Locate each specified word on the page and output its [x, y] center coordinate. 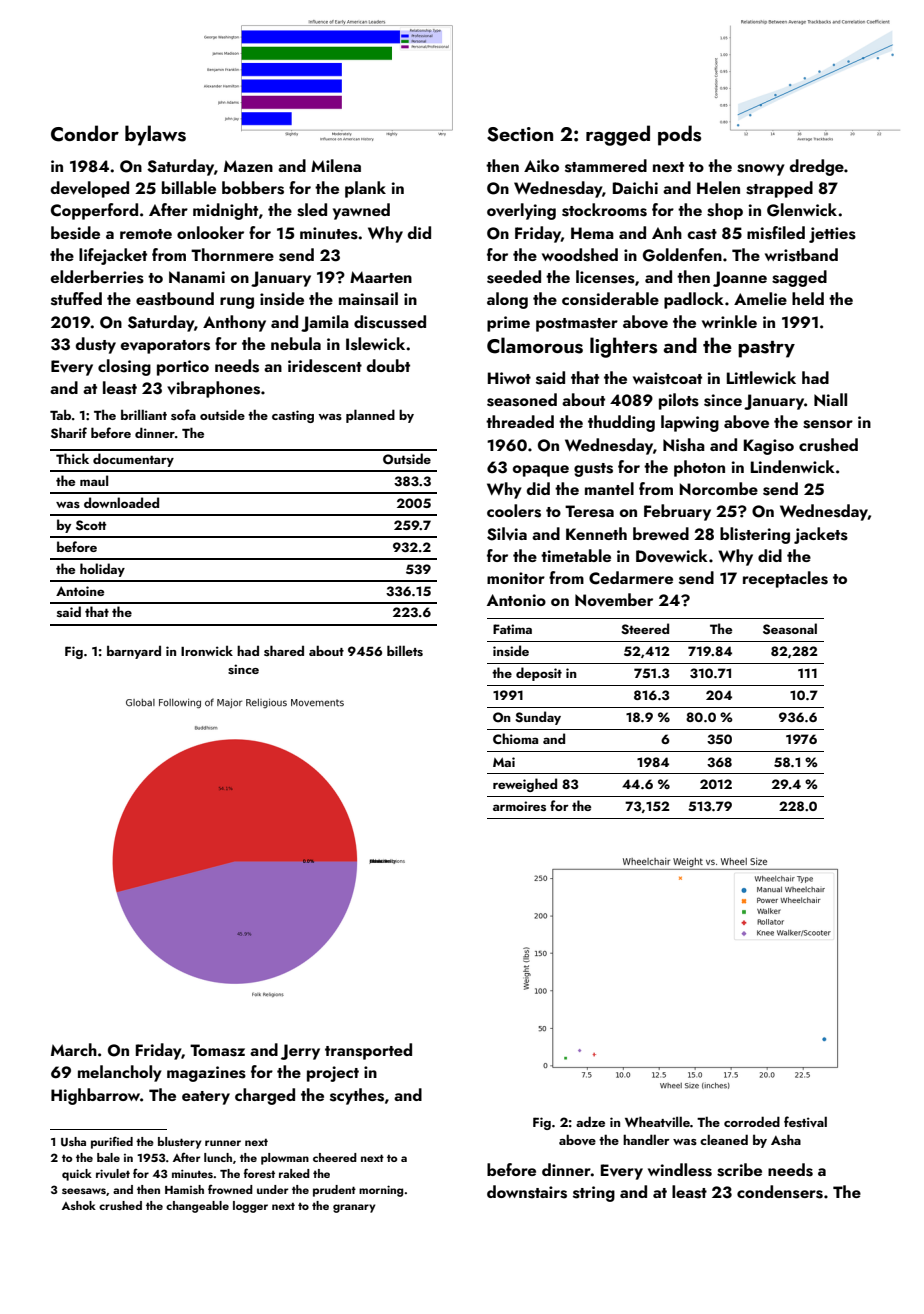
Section [520, 134]
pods [679, 135]
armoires [519, 806]
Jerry [300, 1052]
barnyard [134, 652]
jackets [821, 535]
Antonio [516, 600]
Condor [85, 133]
